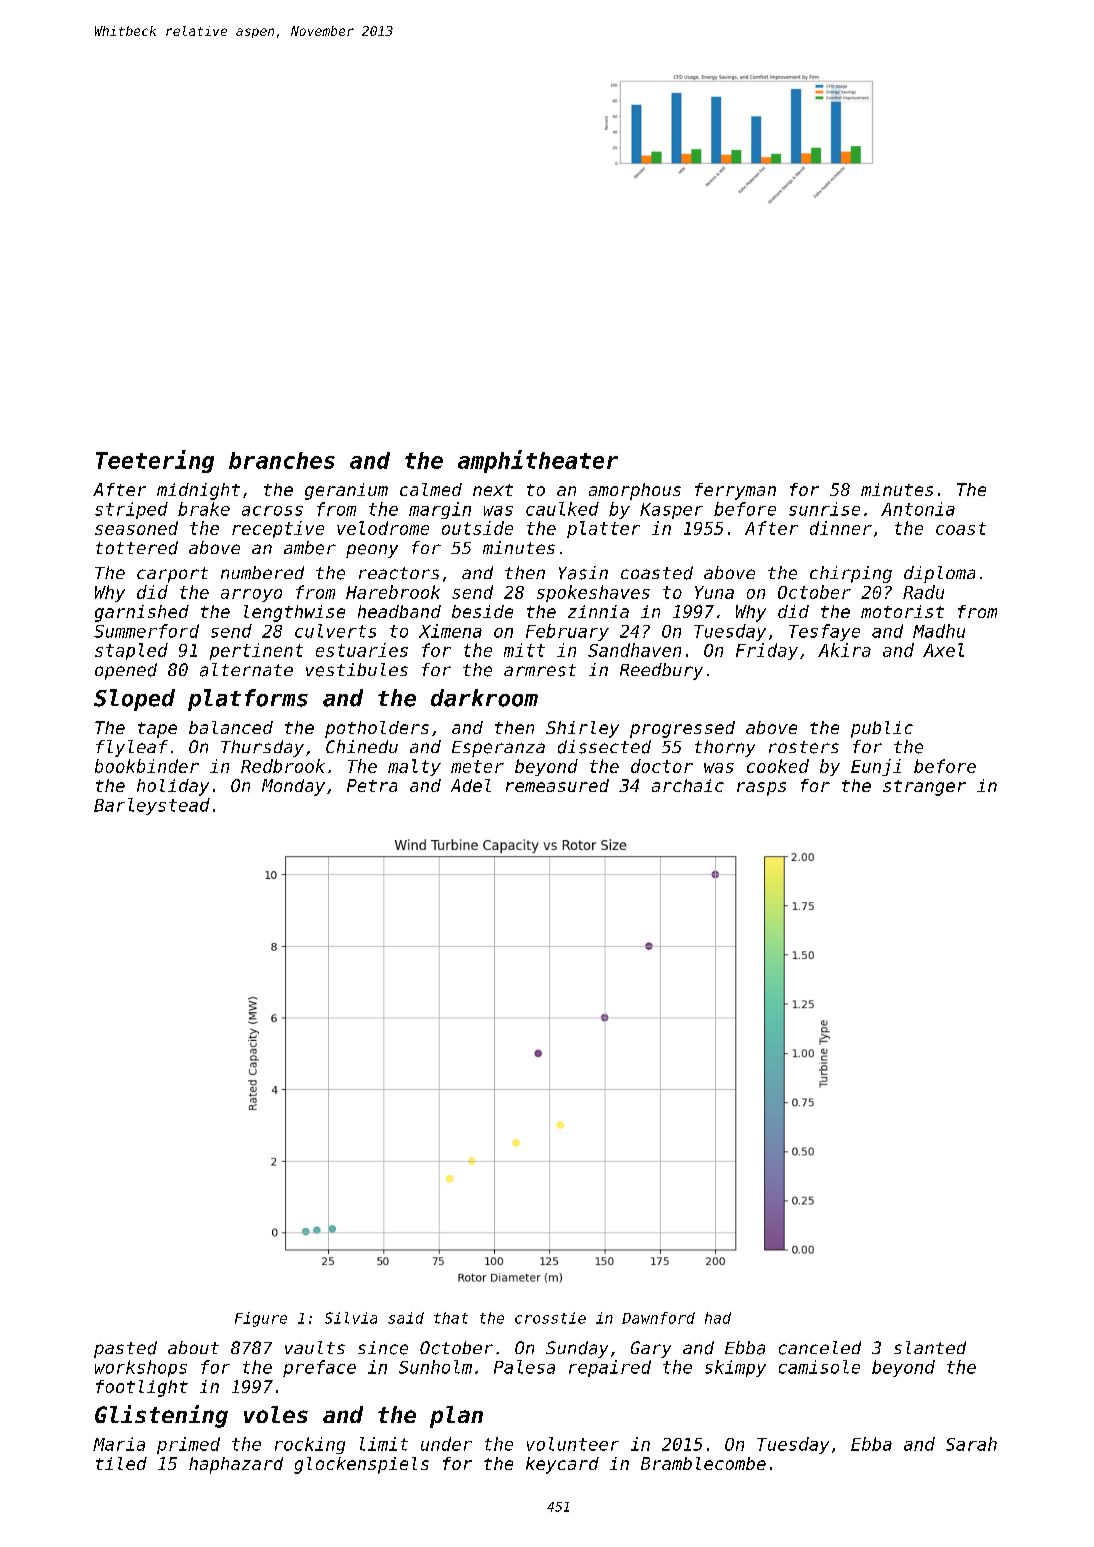 The height and width of the screenshot is (1547, 1094). I want to click on Barleystead, so click(152, 806).
